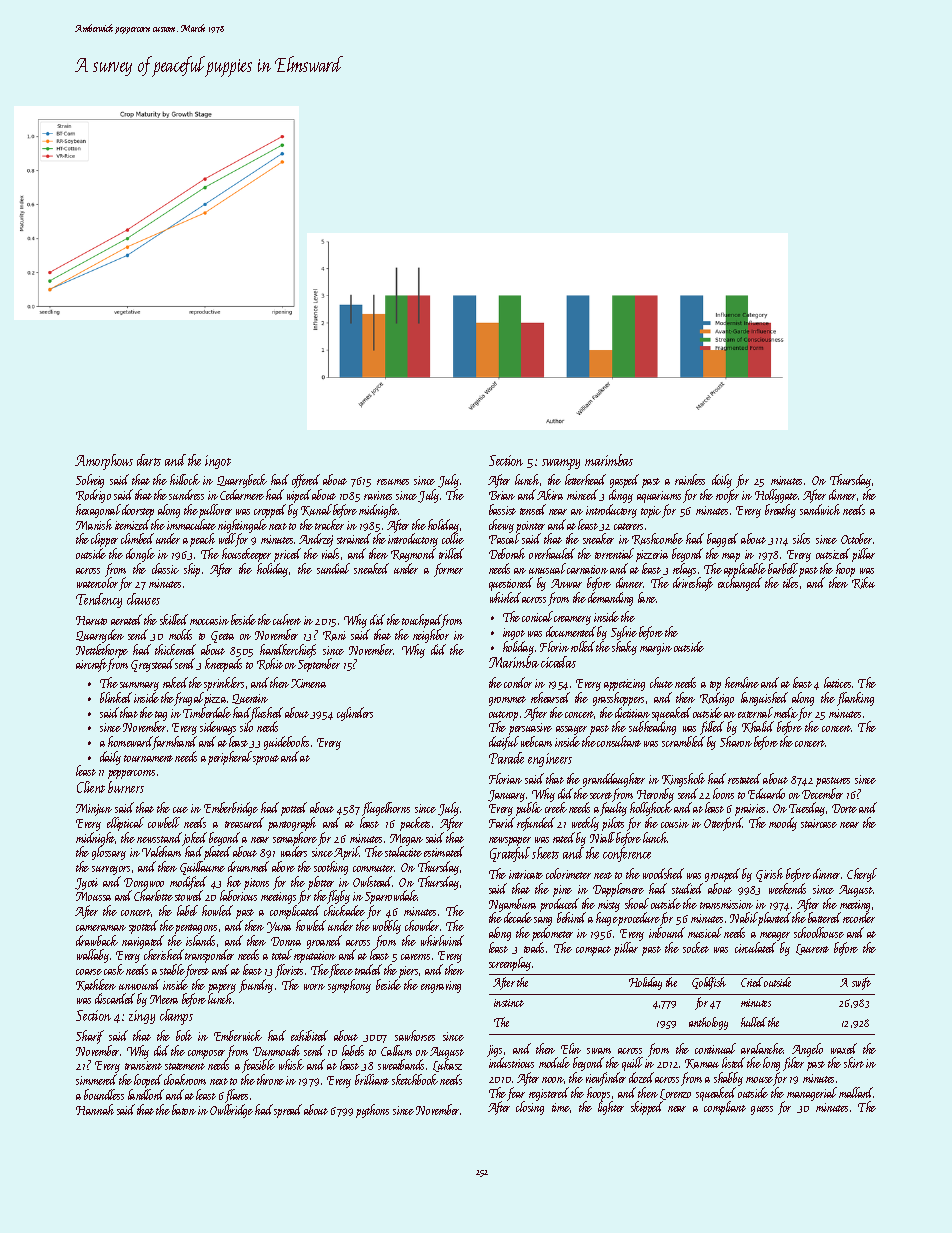 This document has height=1233, width=952. What do you see at coordinates (149, 460) in the document?
I see `darts` at bounding box center [149, 460].
